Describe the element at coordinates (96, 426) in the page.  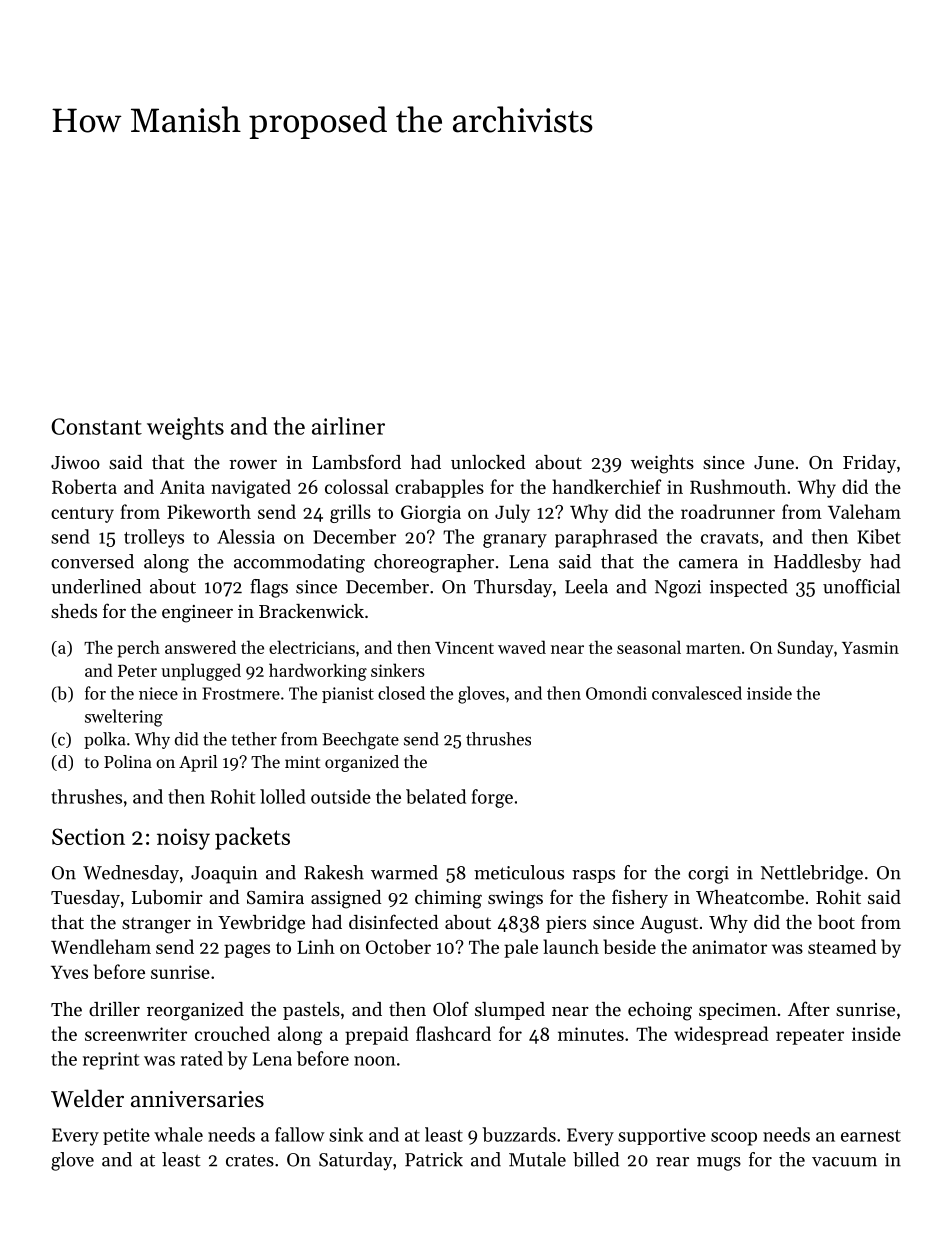
I see `Constant` at that location.
